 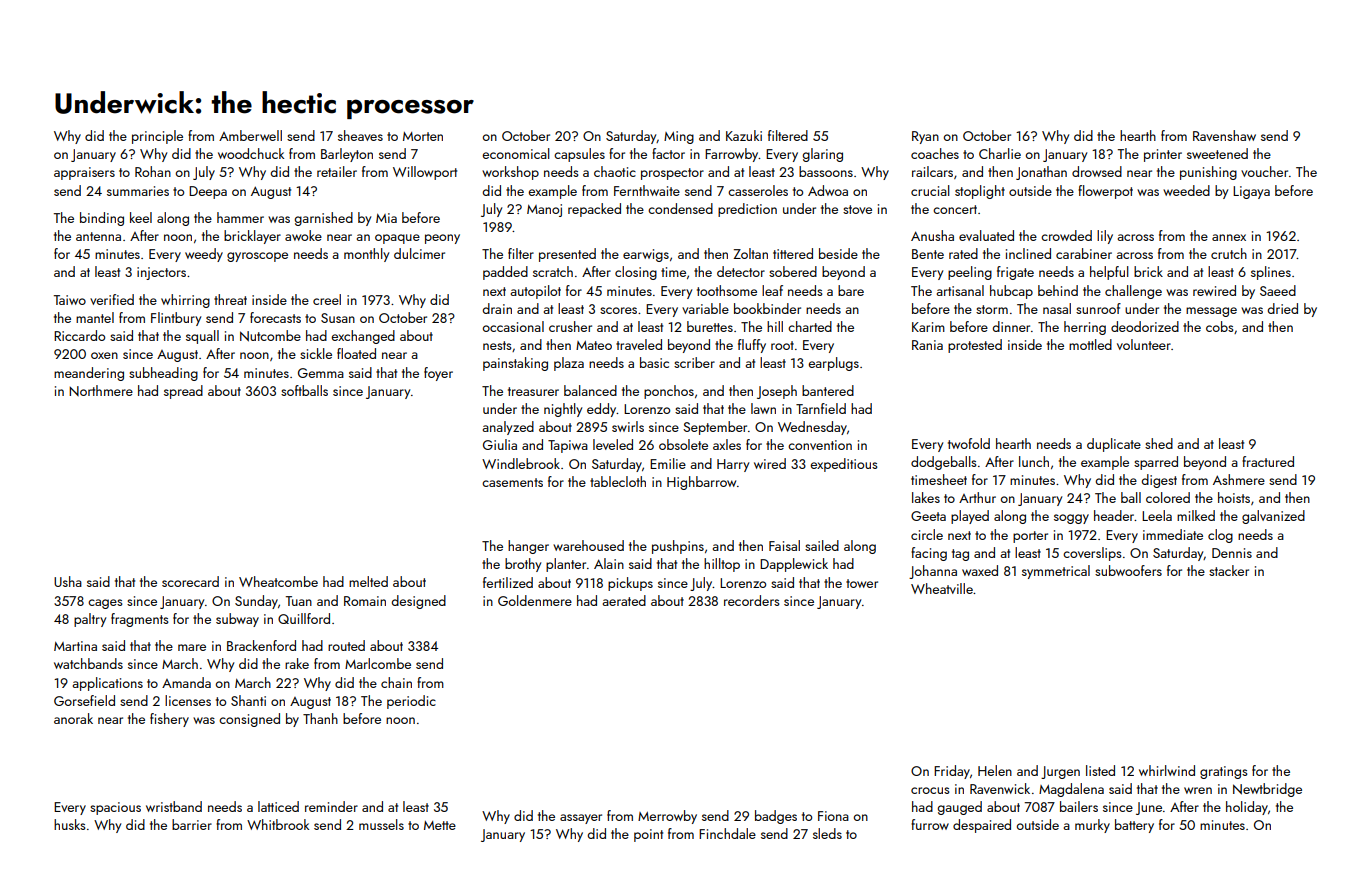 I want to click on listed, so click(x=1100, y=770).
